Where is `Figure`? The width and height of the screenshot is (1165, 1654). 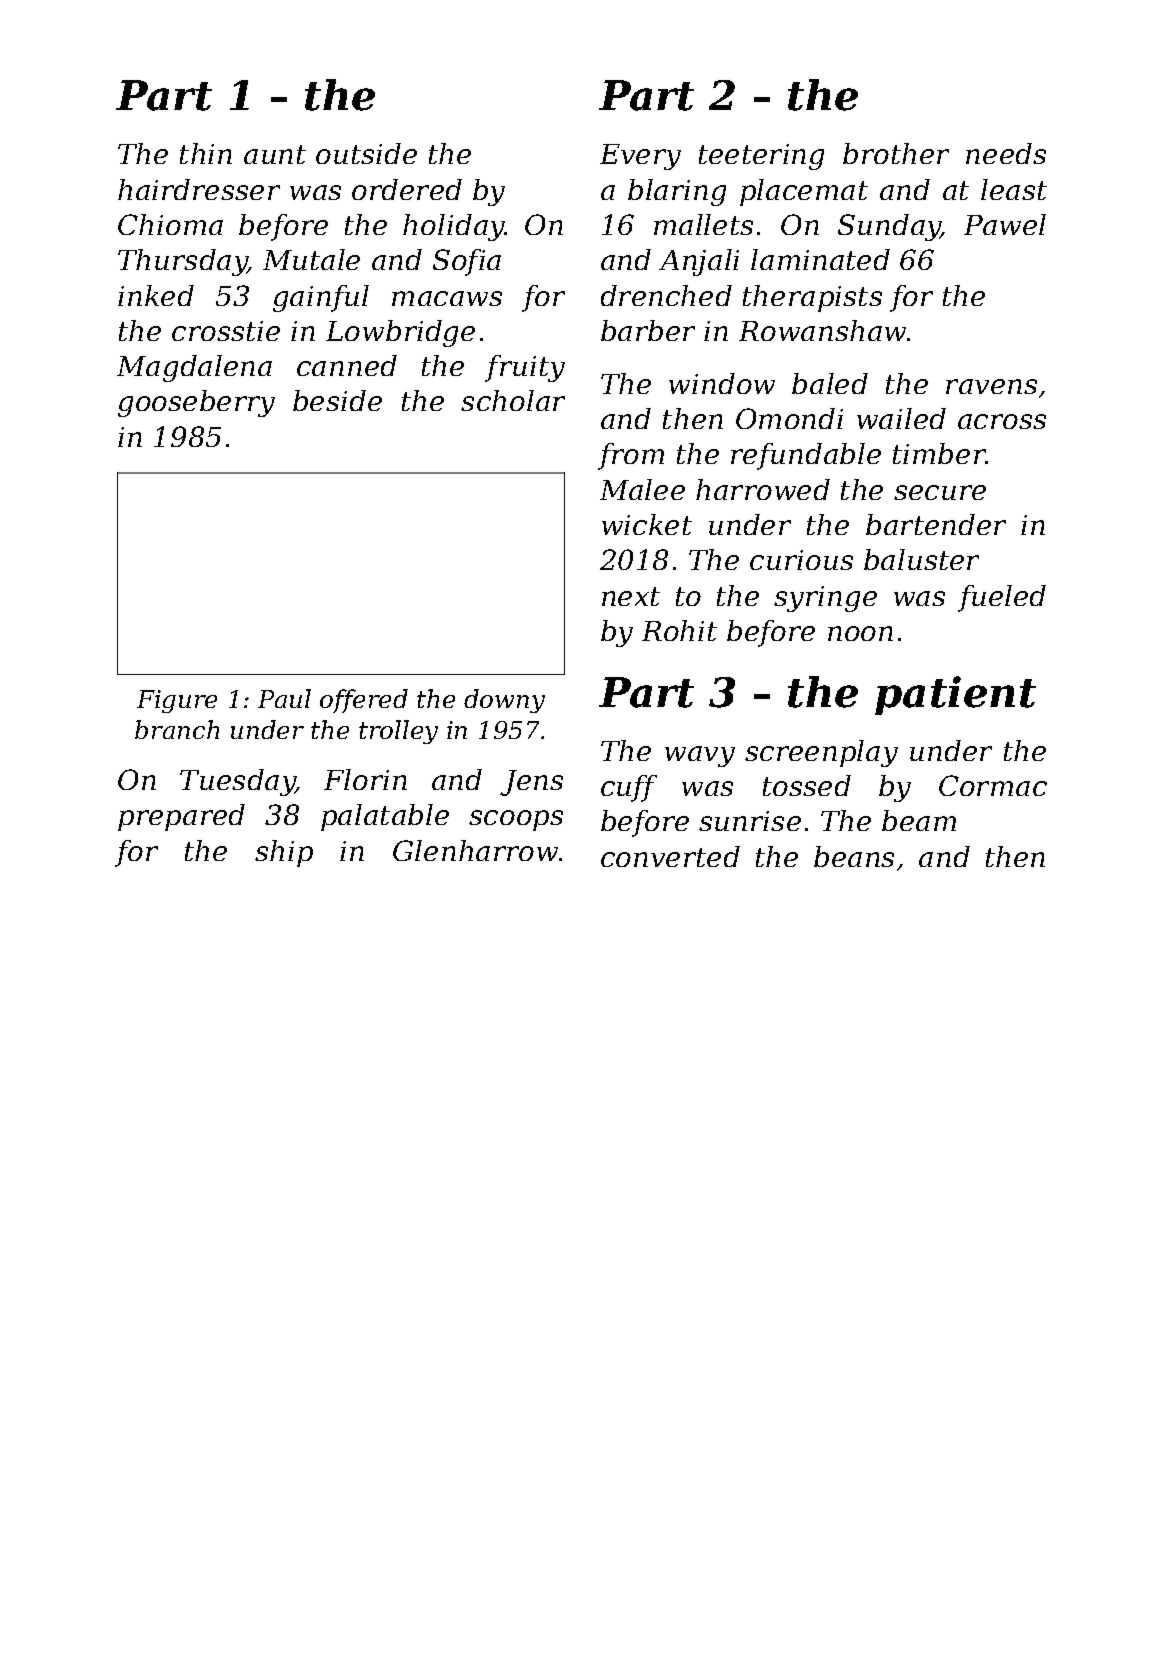 Figure is located at coordinates (177, 701).
